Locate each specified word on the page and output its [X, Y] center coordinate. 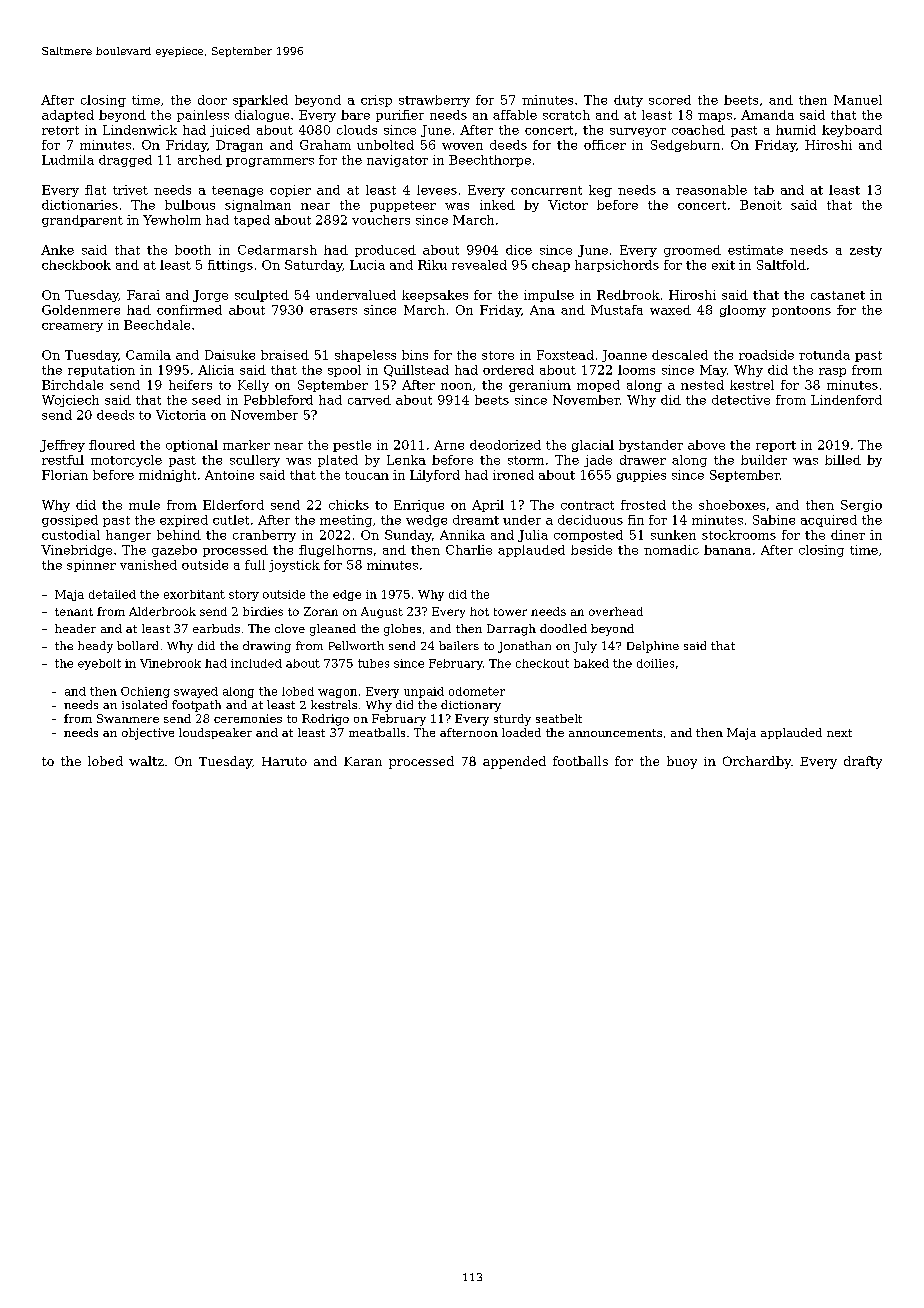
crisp [376, 101]
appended [514, 762]
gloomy [743, 311]
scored [670, 100]
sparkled [260, 101]
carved [369, 400]
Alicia [216, 370]
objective [148, 734]
